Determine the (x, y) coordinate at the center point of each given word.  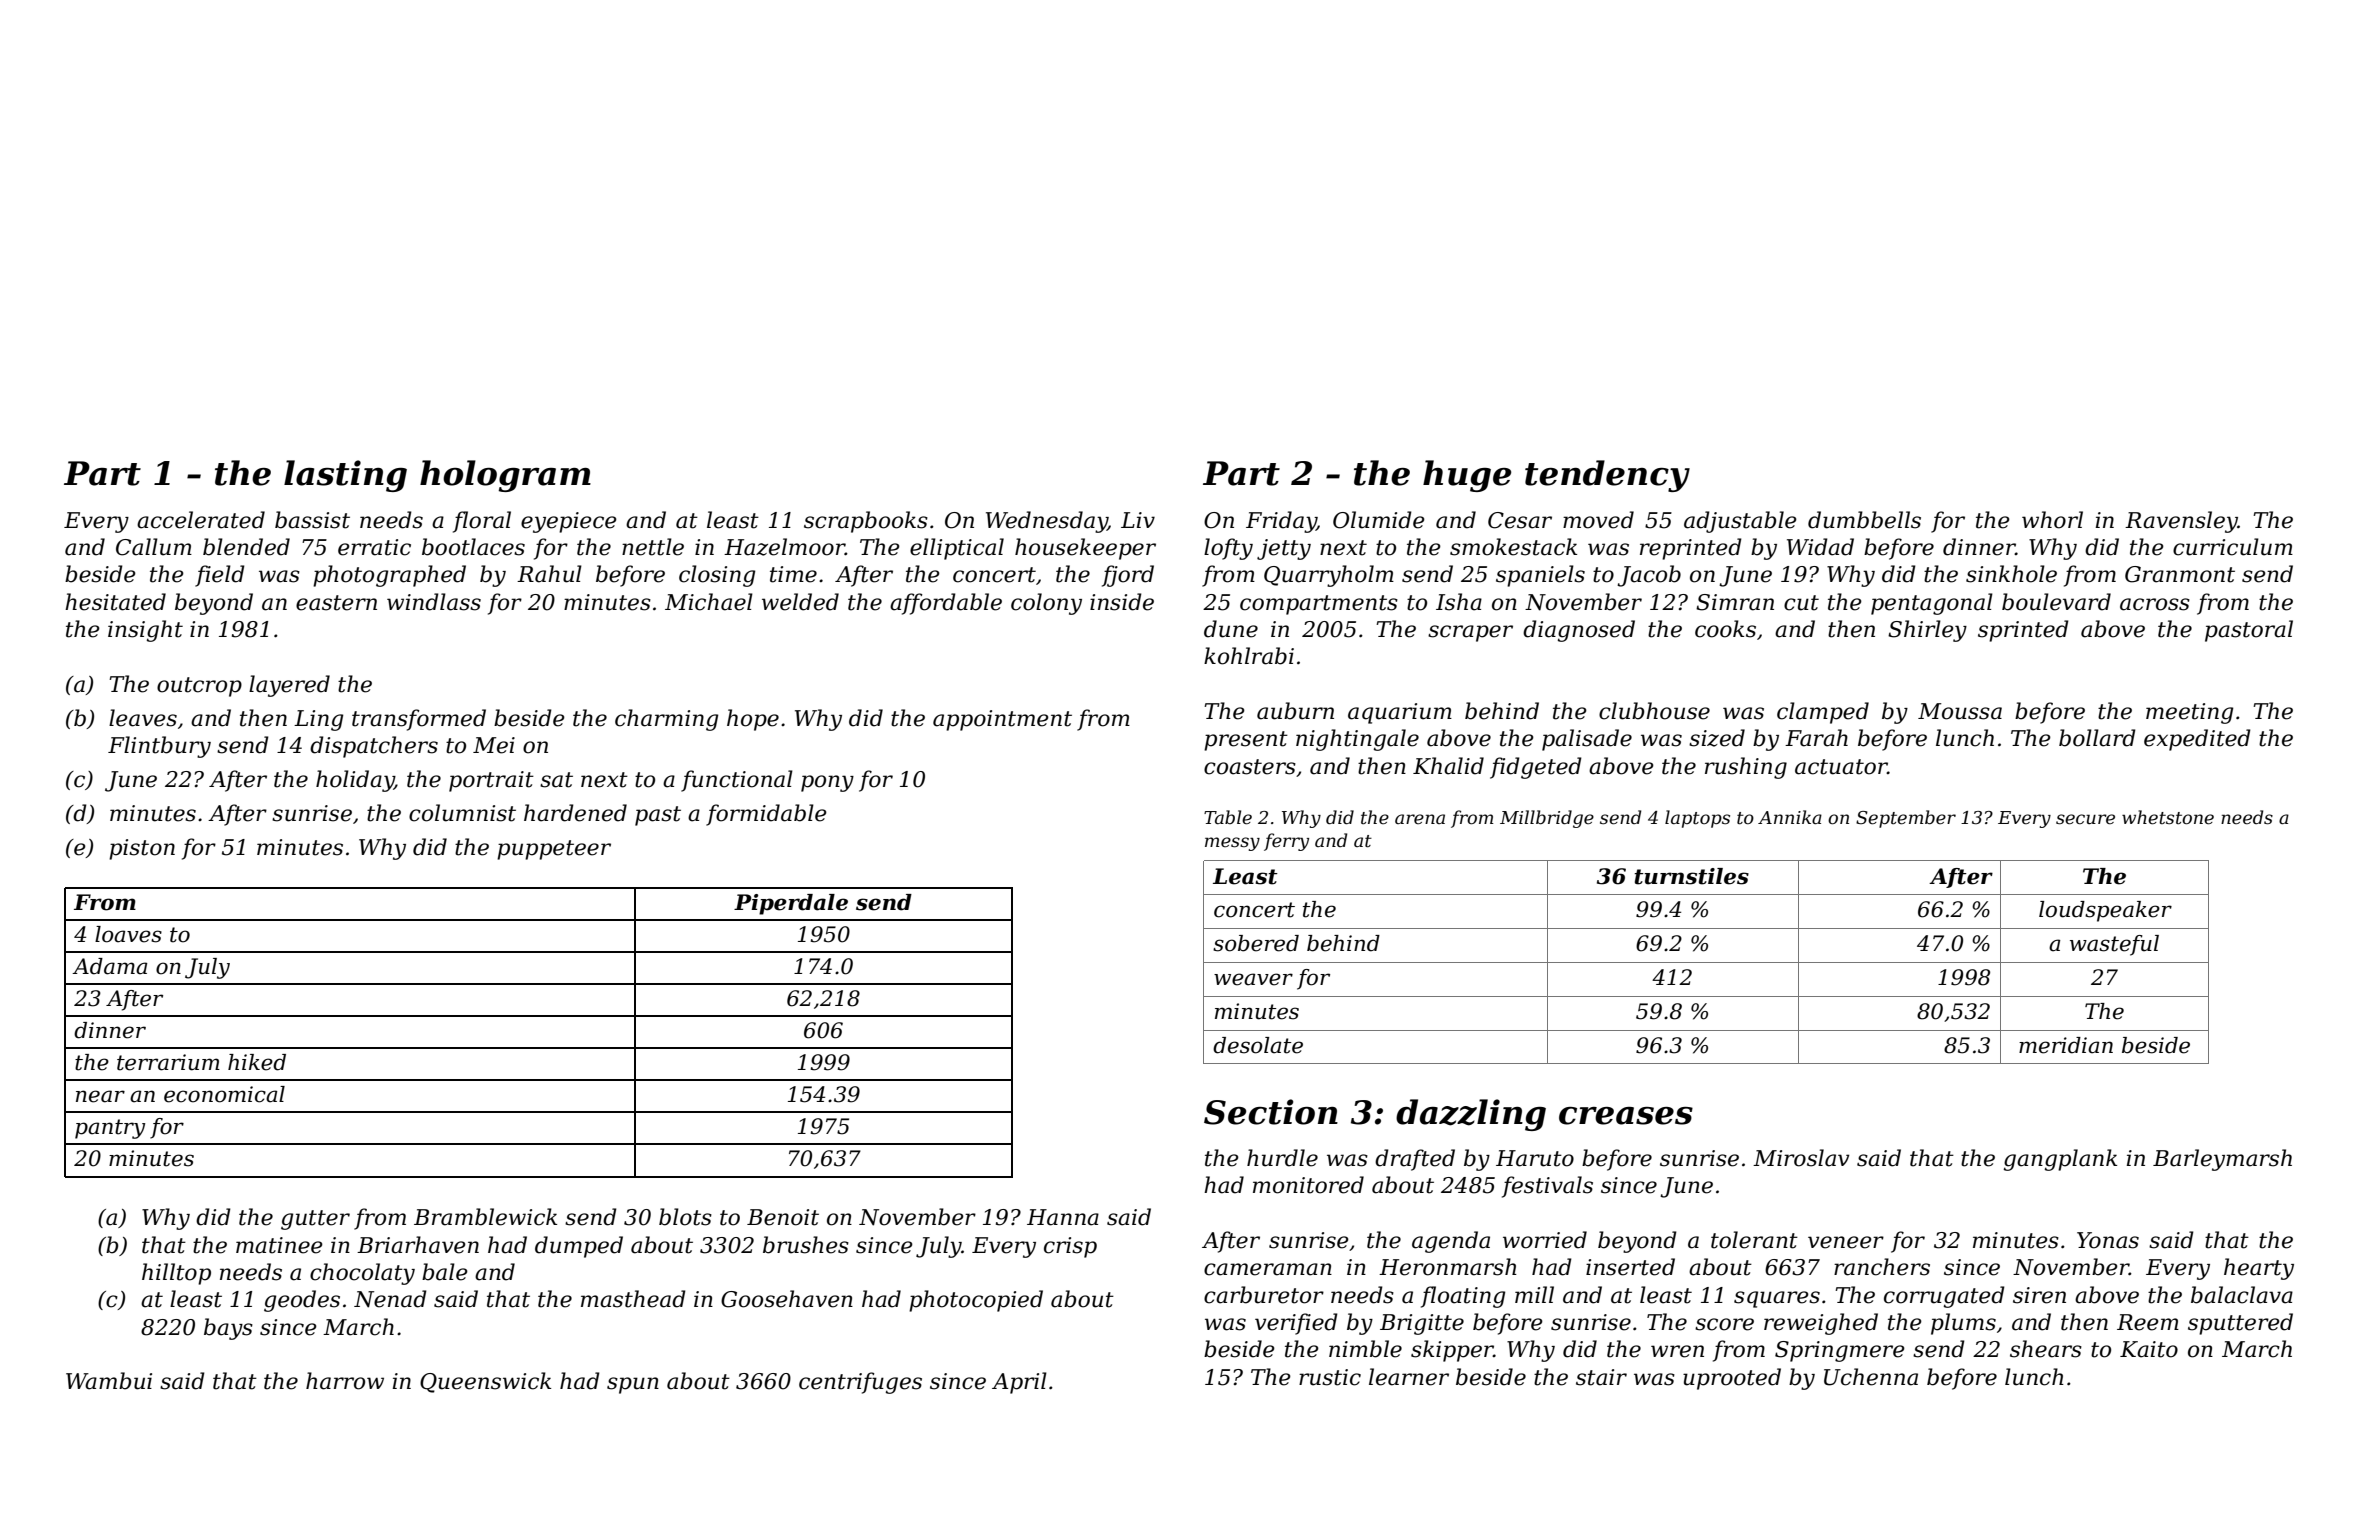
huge (1467, 476)
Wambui (109, 1381)
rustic (1330, 1377)
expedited (2197, 740)
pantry (110, 1129)
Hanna (1063, 1217)
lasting (345, 476)
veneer (1846, 1242)
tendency (1607, 476)
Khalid (1448, 766)
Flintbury (159, 747)
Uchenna (1871, 1377)
